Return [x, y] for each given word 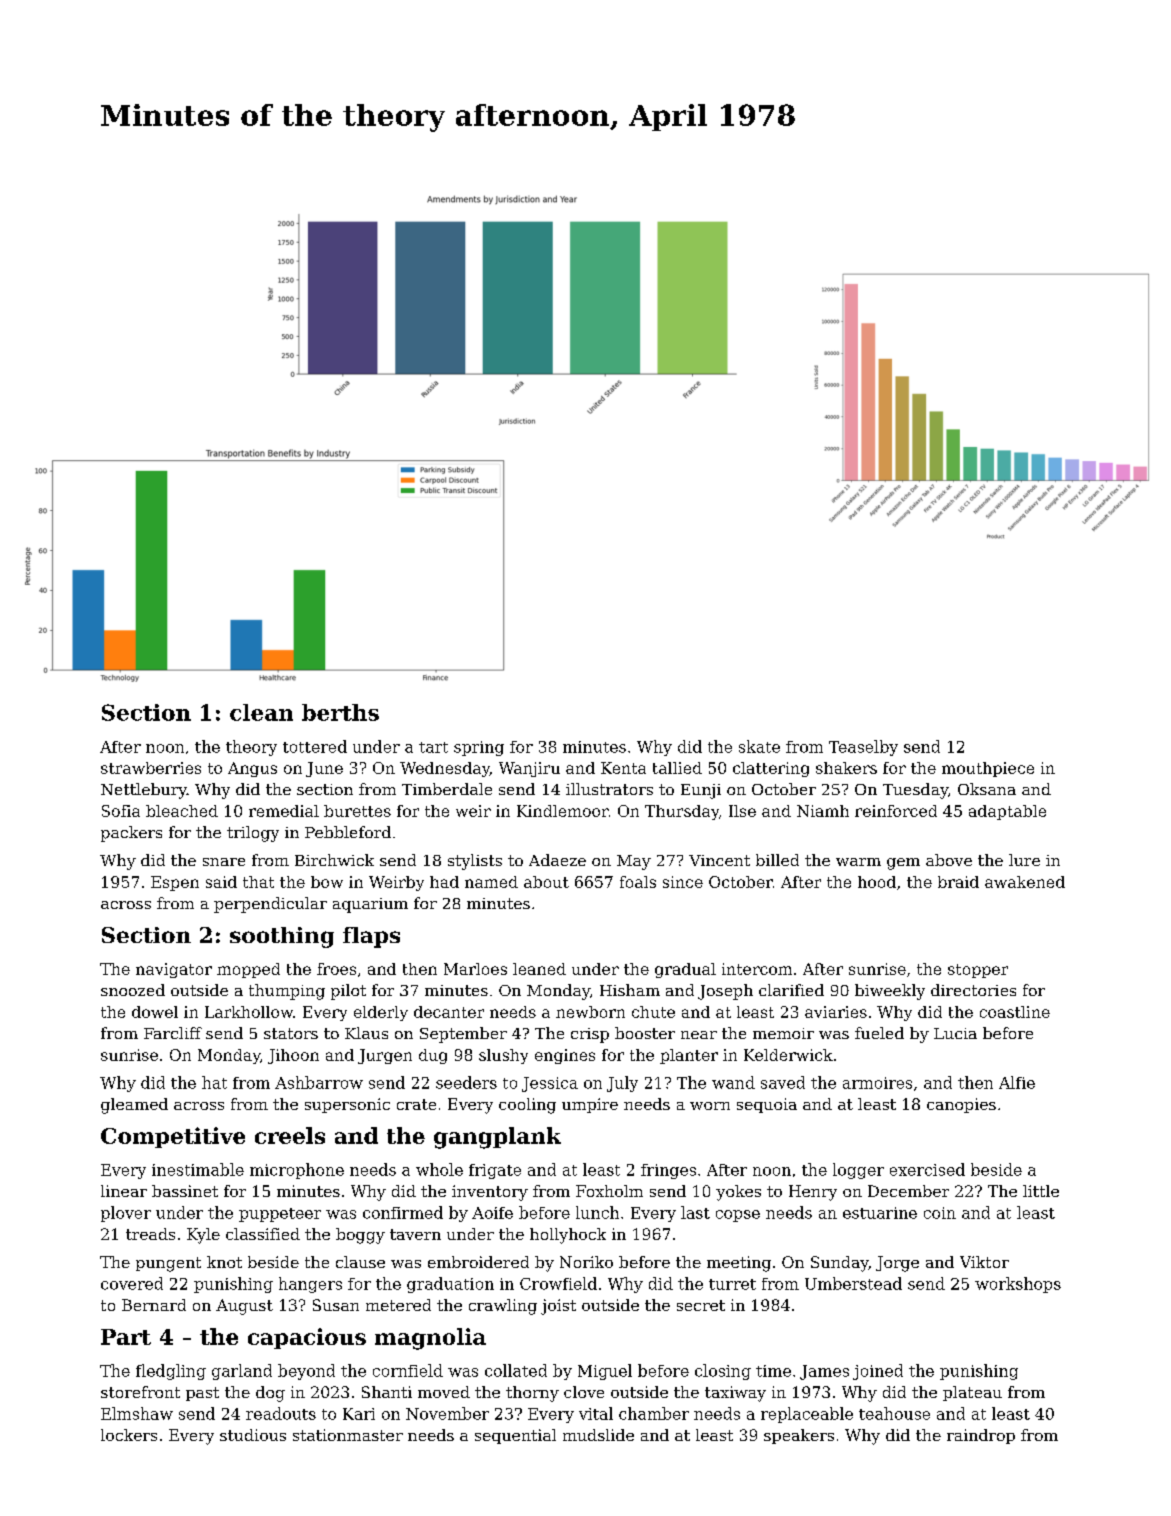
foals [638, 882]
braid [958, 882]
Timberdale [447, 789]
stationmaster [348, 1435]
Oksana [987, 789]
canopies [961, 1105]
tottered [315, 746]
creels [290, 1135]
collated [516, 1370]
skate [759, 746]
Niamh [823, 811]
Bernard [154, 1305]
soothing [282, 937]
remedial [284, 811]
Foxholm [609, 1191]
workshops [1018, 1285]
